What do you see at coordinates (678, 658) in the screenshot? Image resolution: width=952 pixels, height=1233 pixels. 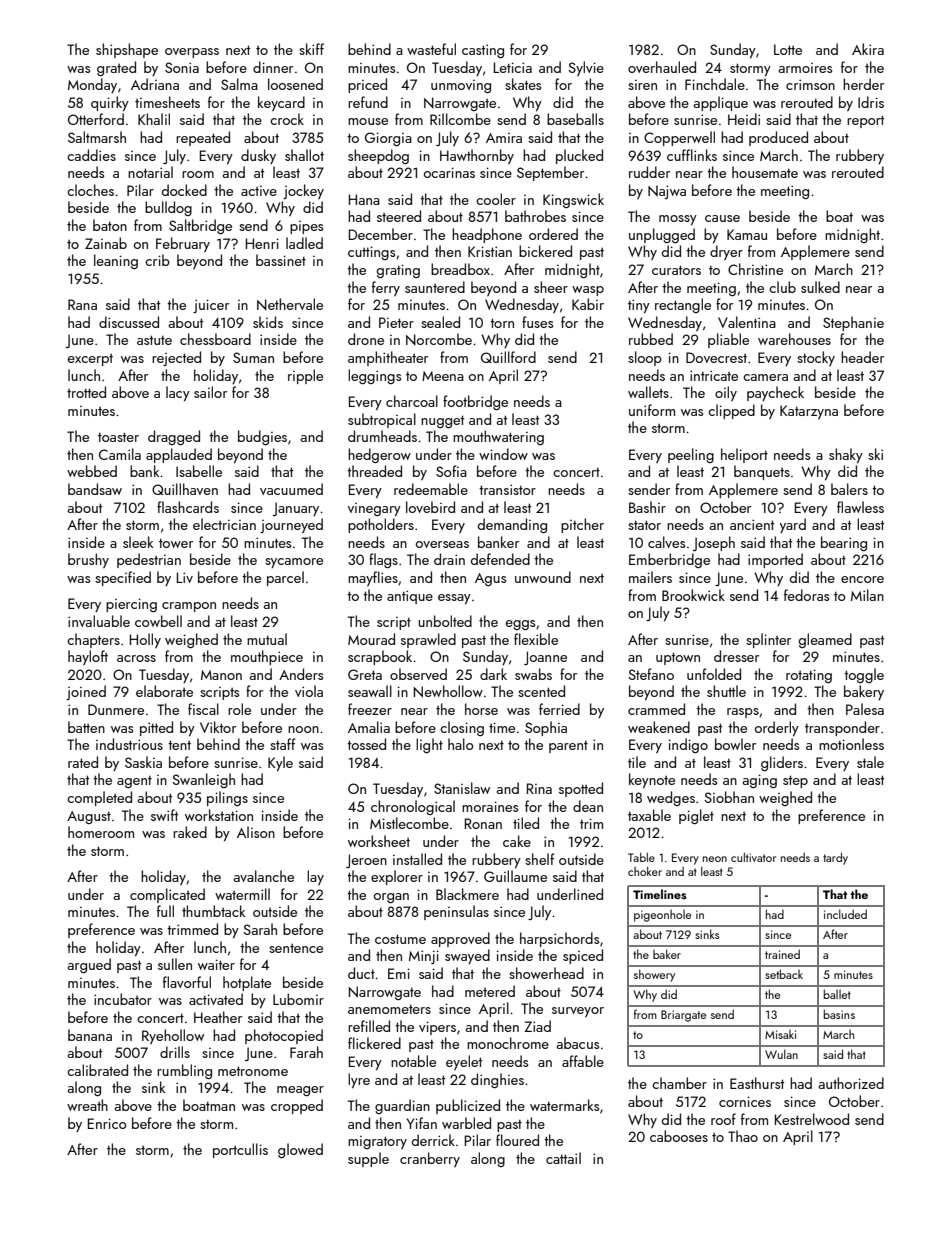 I see `uptown` at bounding box center [678, 658].
